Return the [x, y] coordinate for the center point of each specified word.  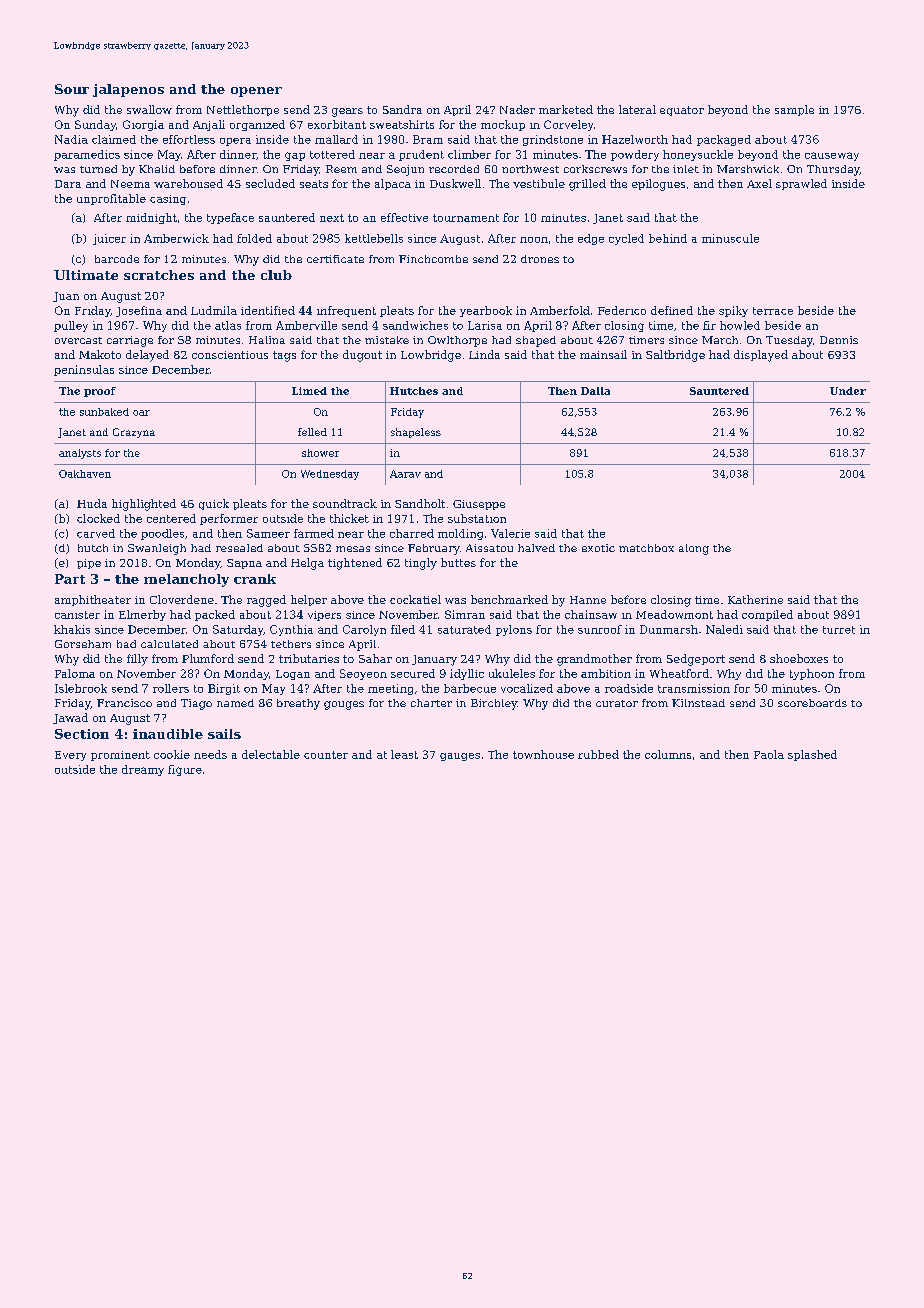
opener [256, 92]
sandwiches [415, 325]
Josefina [139, 311]
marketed [566, 109]
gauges [460, 757]
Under [848, 391]
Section [82, 734]
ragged [266, 601]
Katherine [755, 599]
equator [682, 111]
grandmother [594, 660]
